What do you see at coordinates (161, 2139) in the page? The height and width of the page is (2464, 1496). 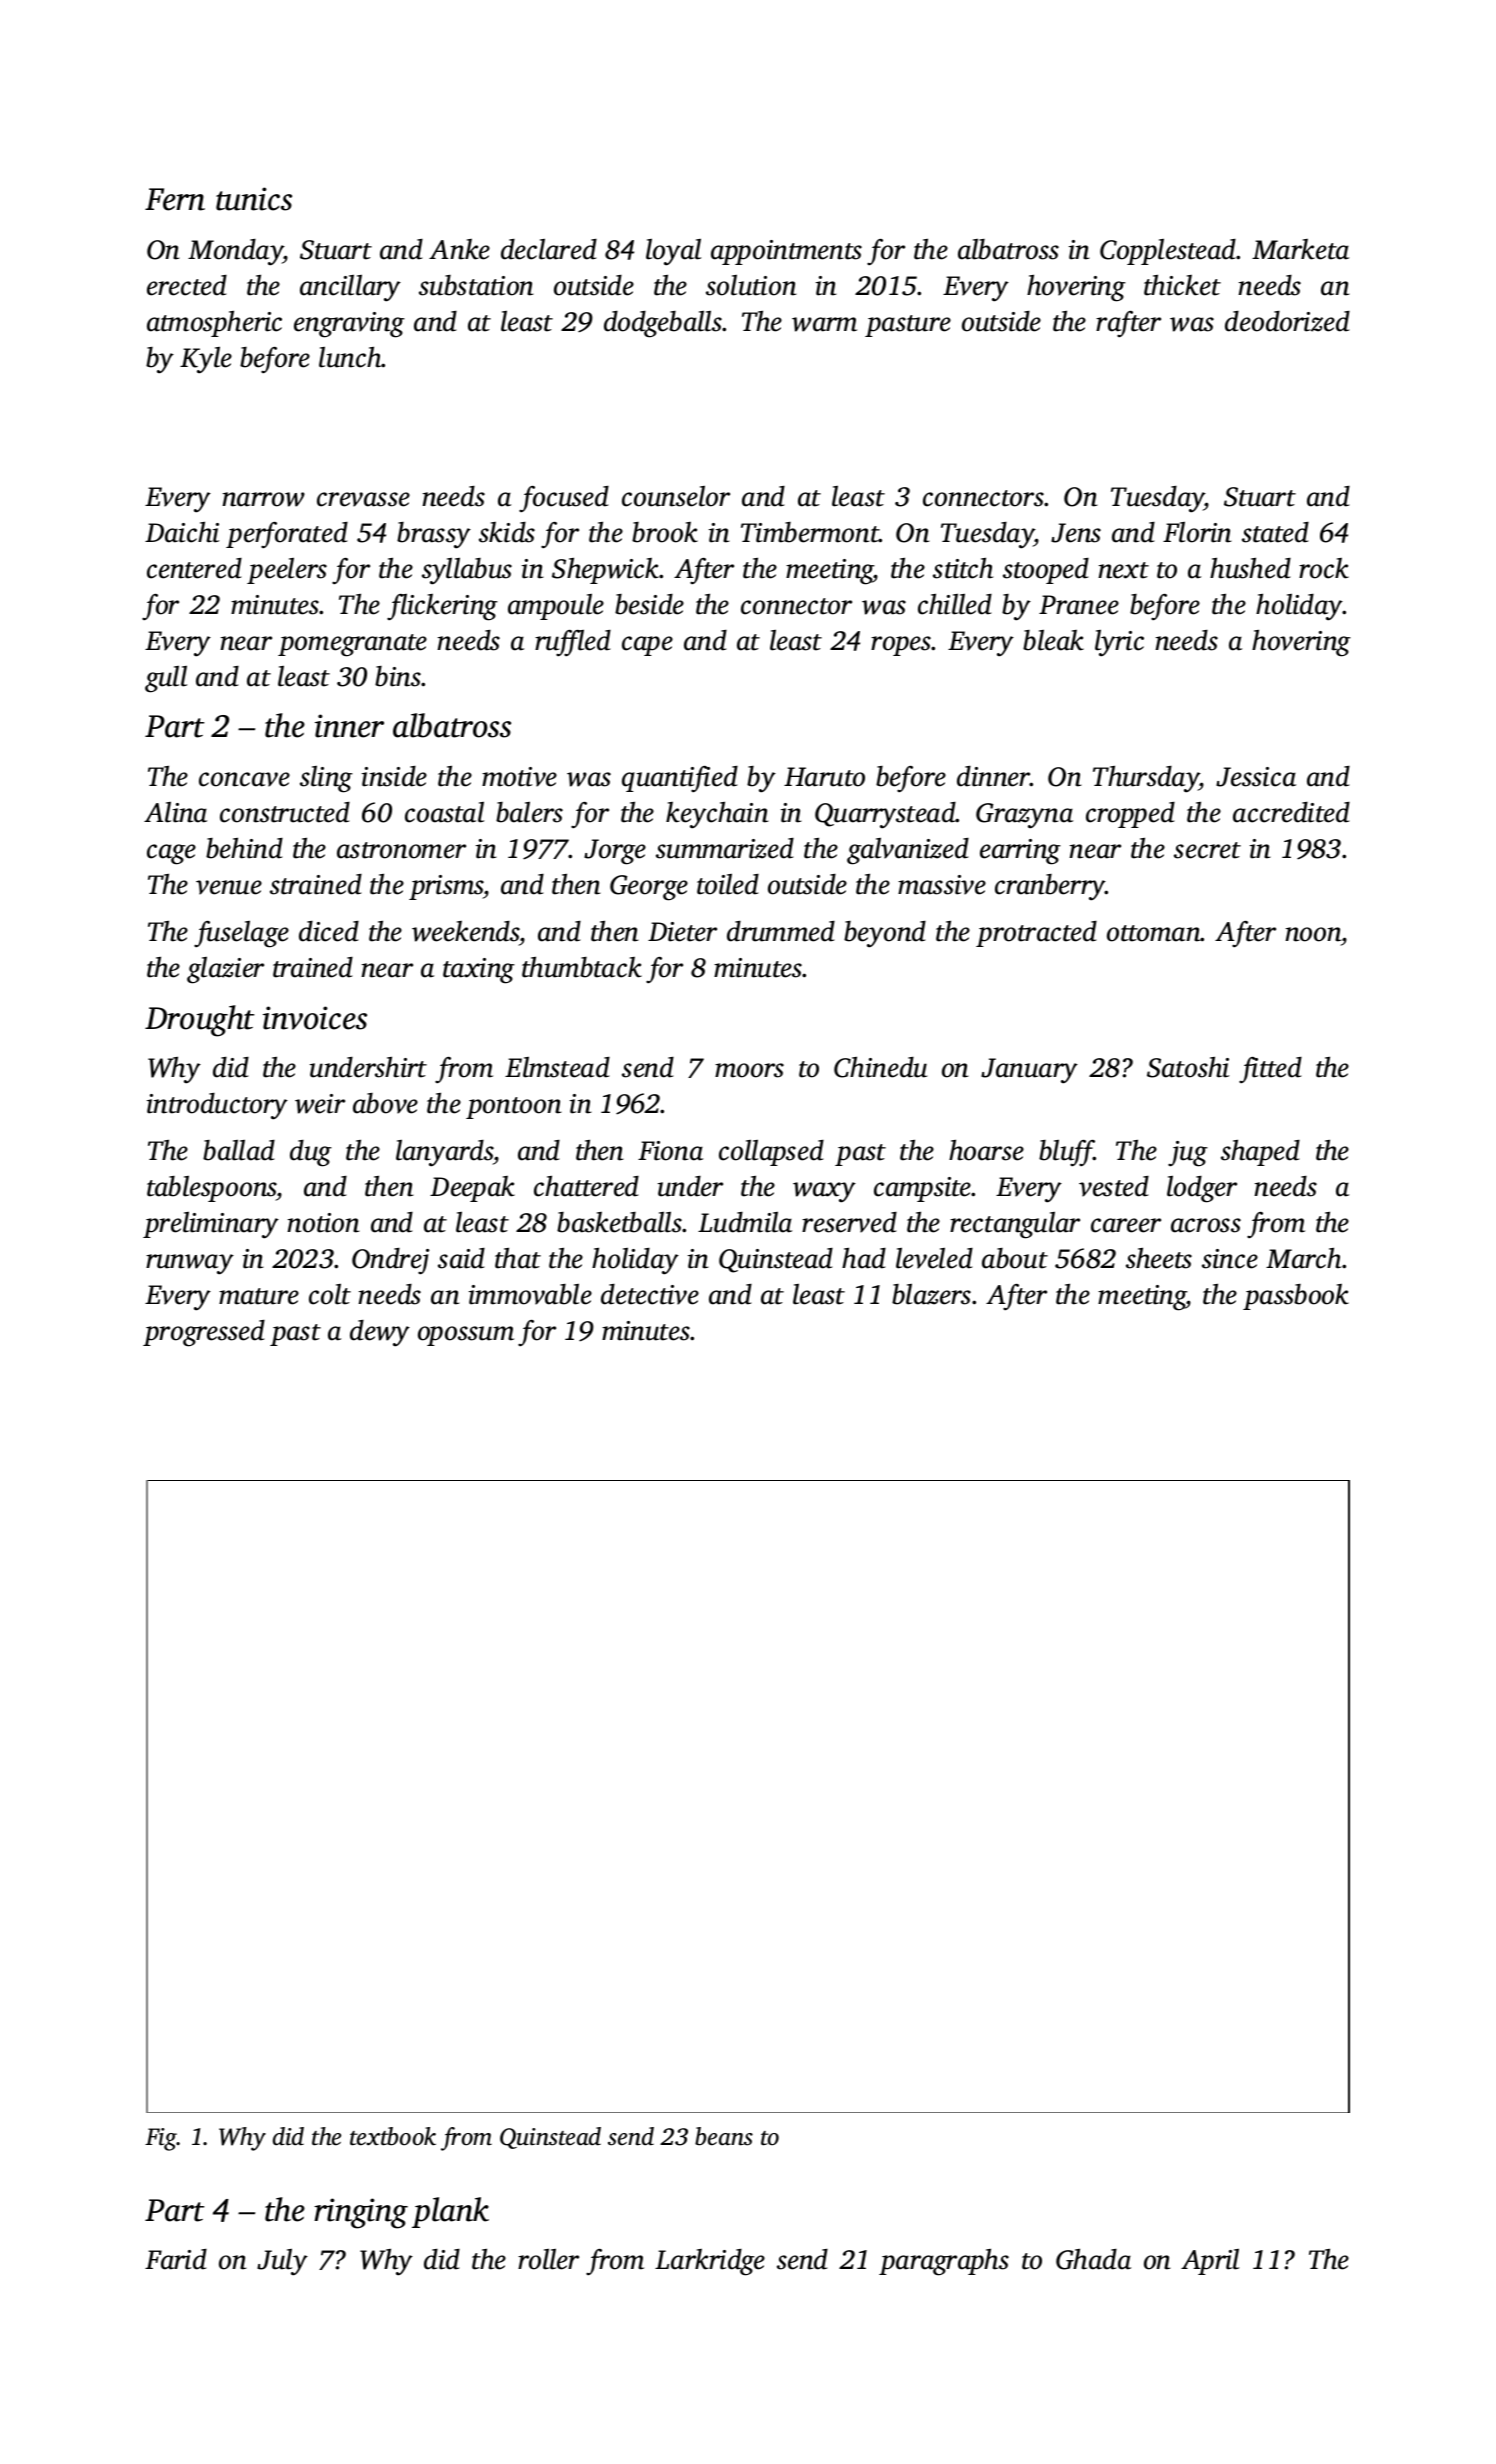 I see `Fig` at bounding box center [161, 2139].
